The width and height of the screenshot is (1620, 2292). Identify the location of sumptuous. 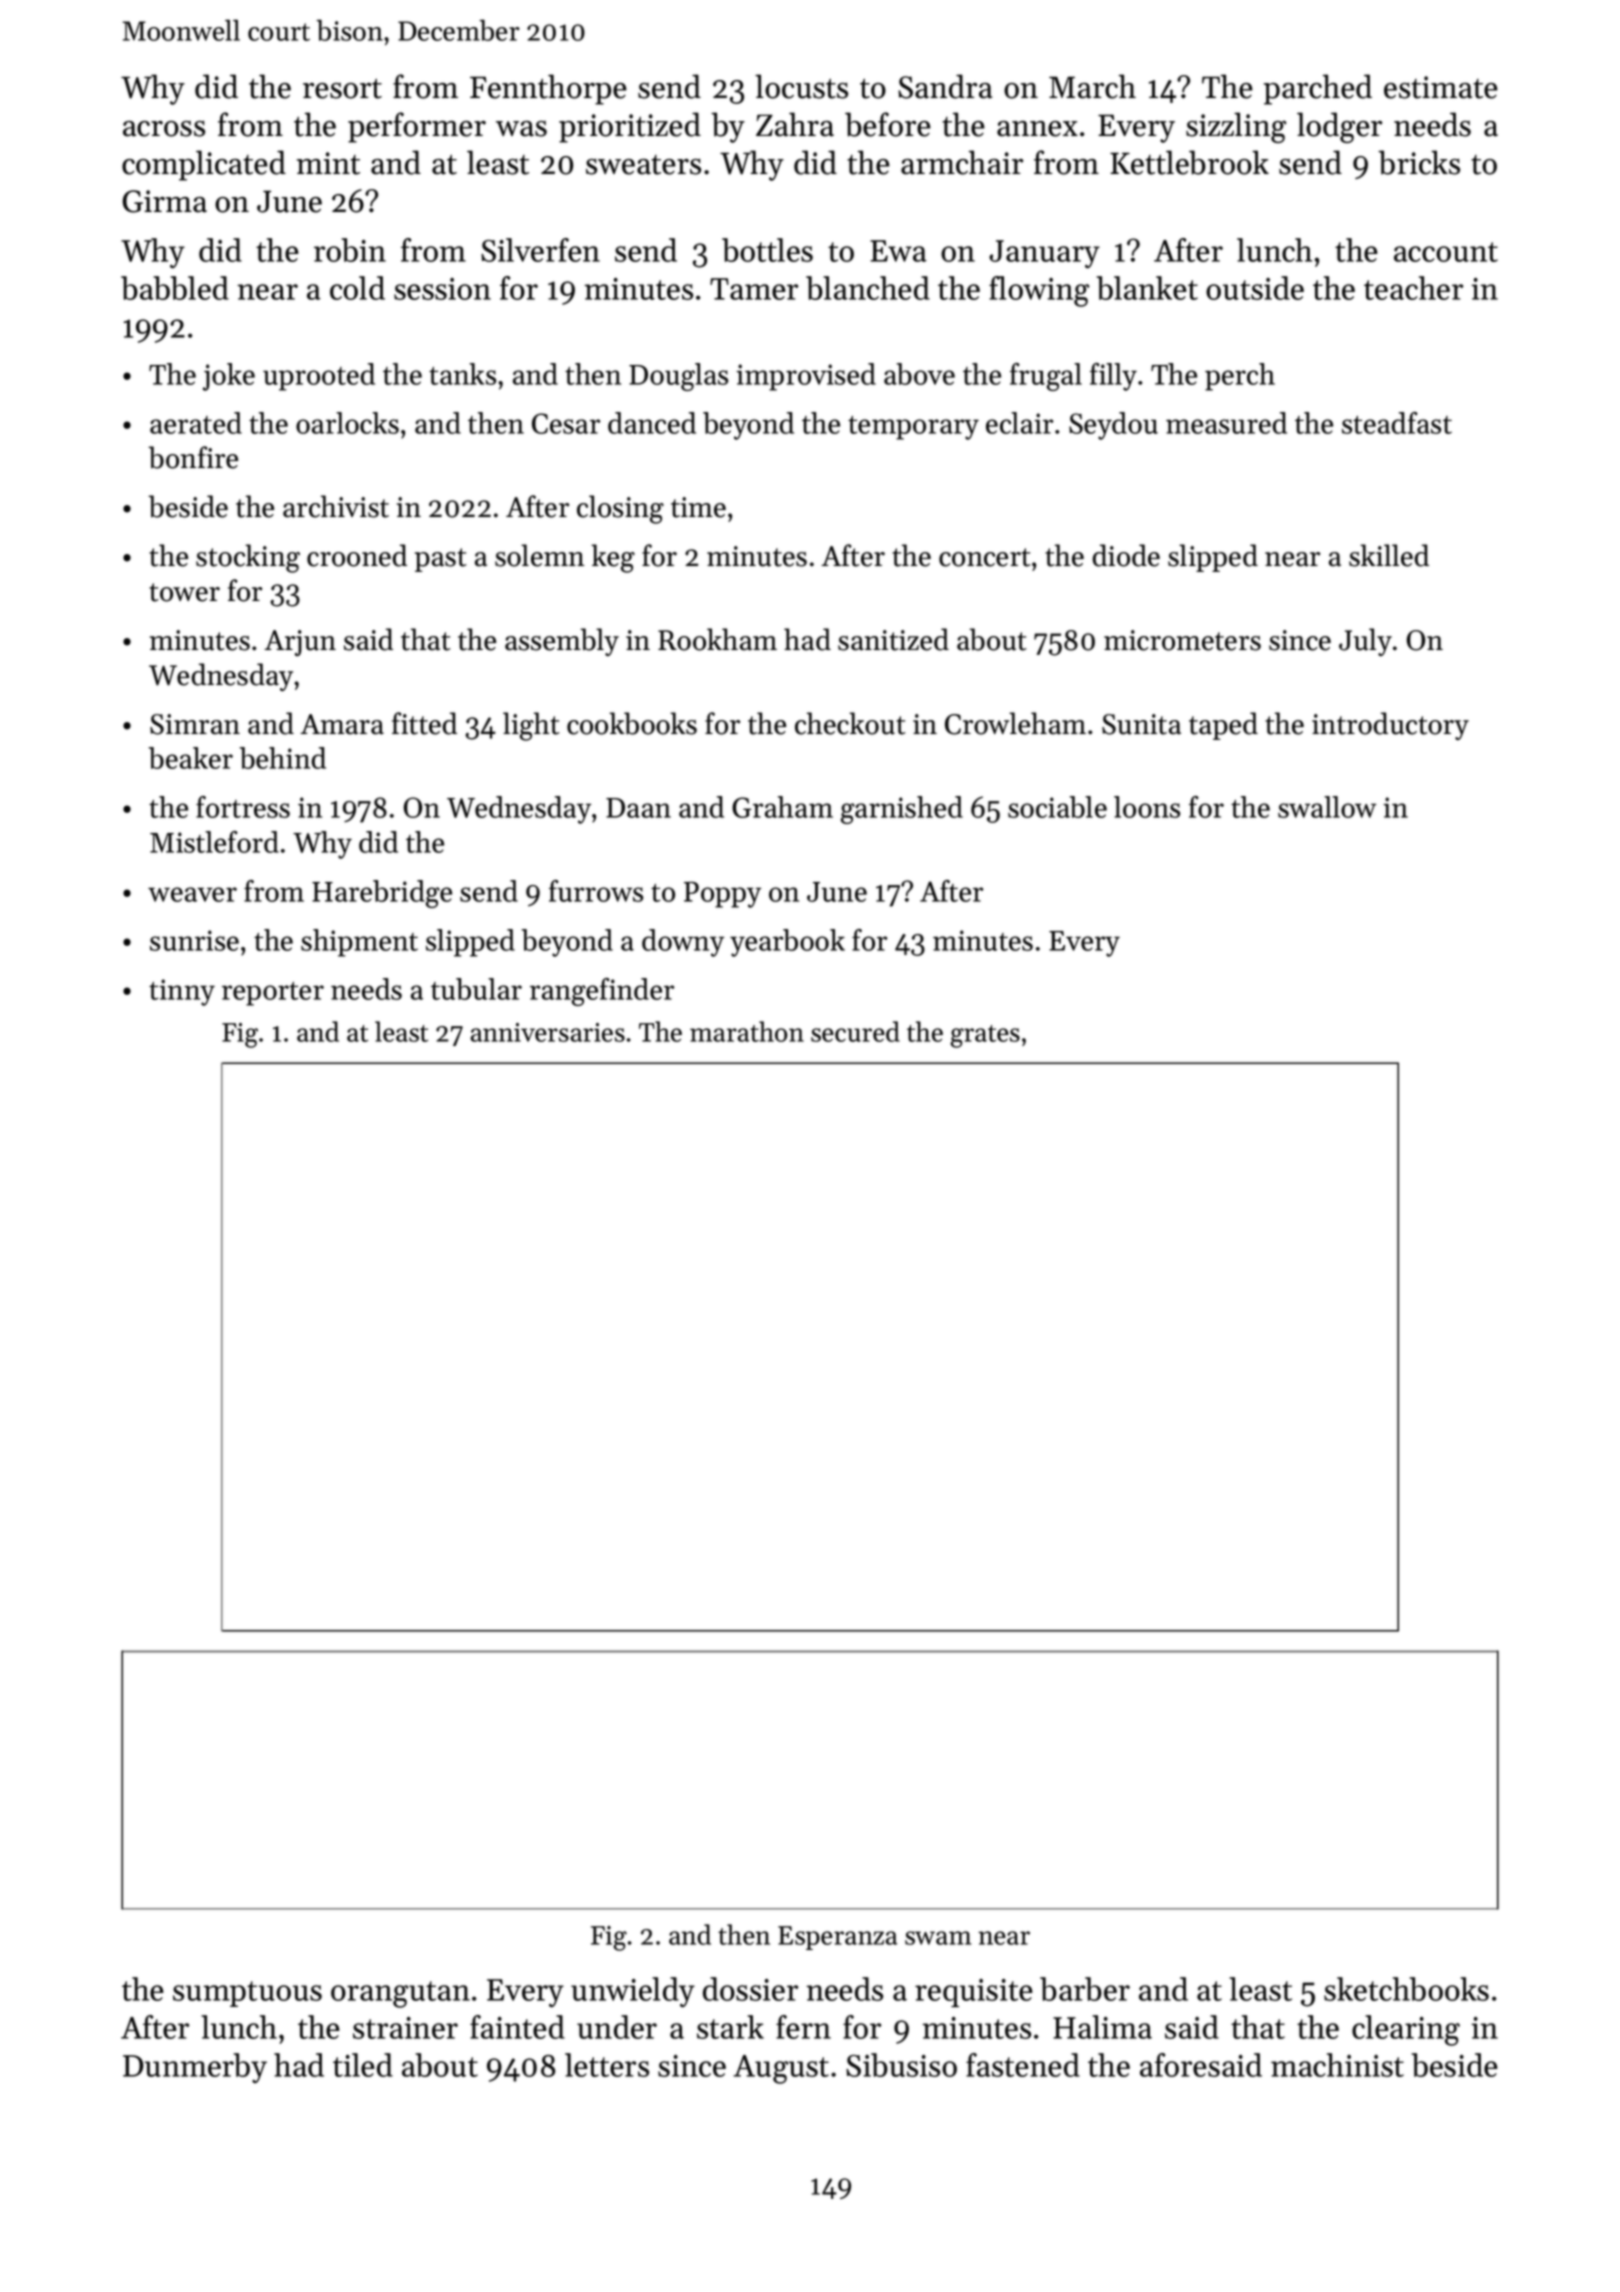
(247, 1994).
